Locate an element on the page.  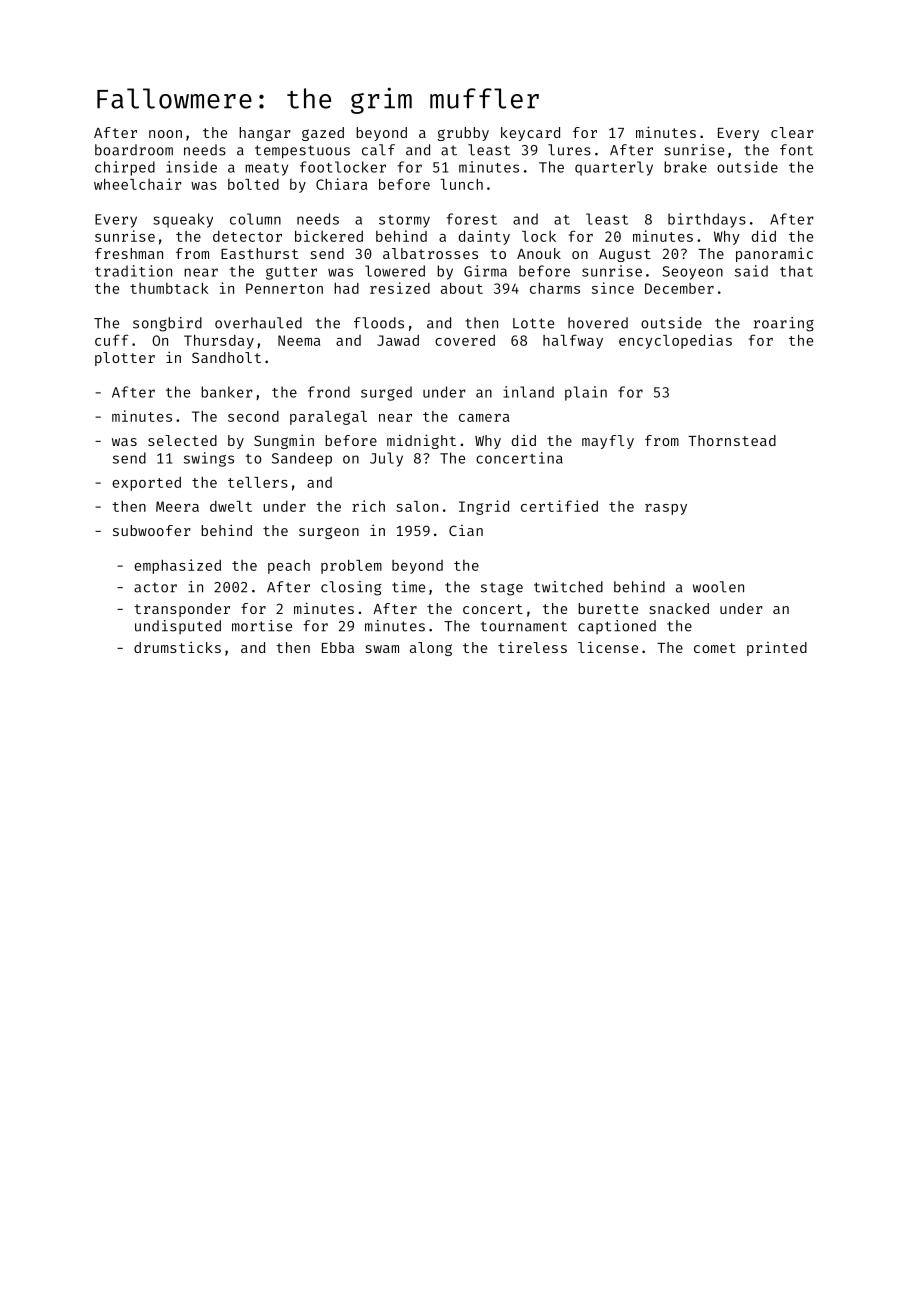
December is located at coordinates (679, 288).
